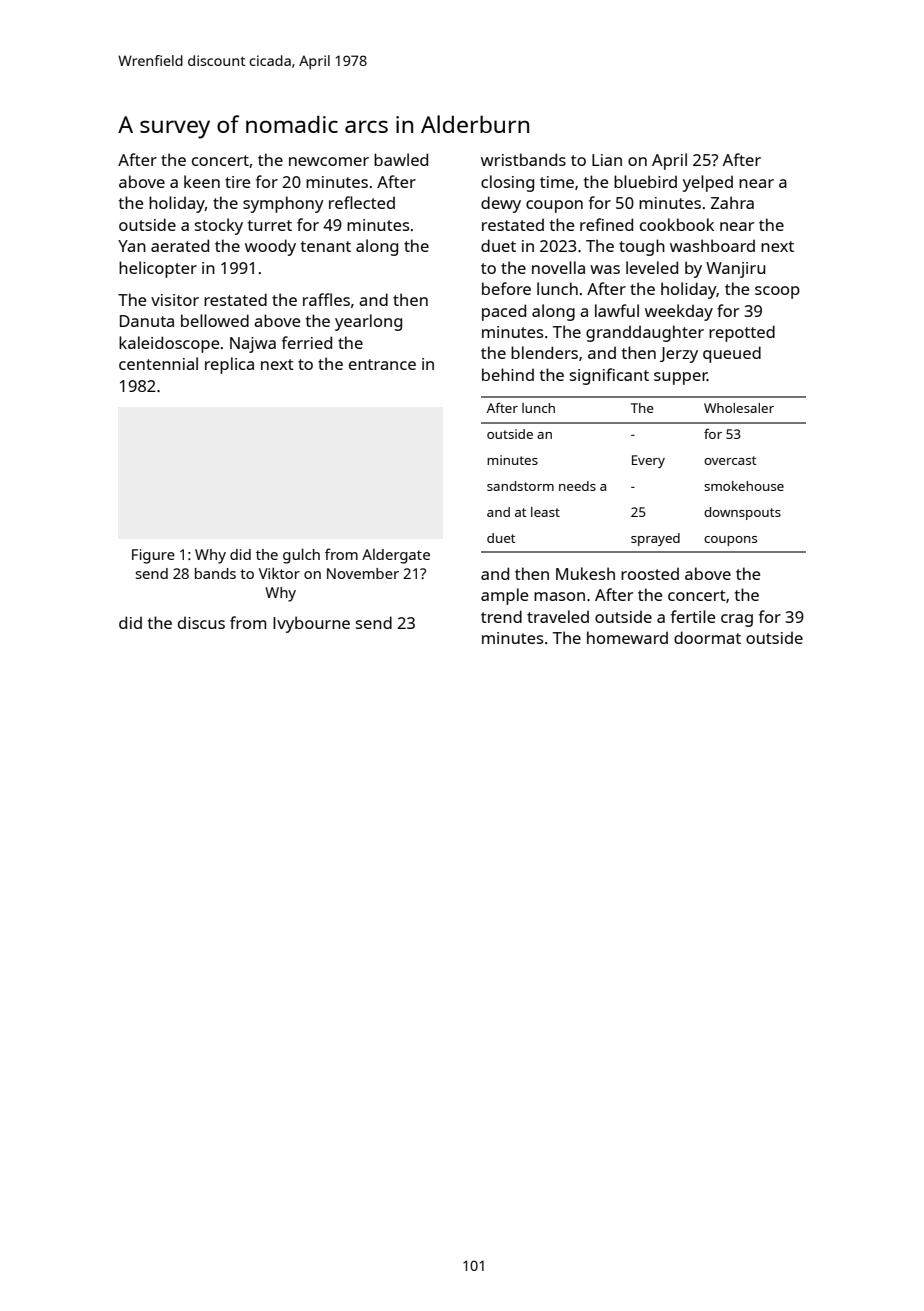 The width and height of the page is (924, 1311). I want to click on Lian, so click(607, 160).
